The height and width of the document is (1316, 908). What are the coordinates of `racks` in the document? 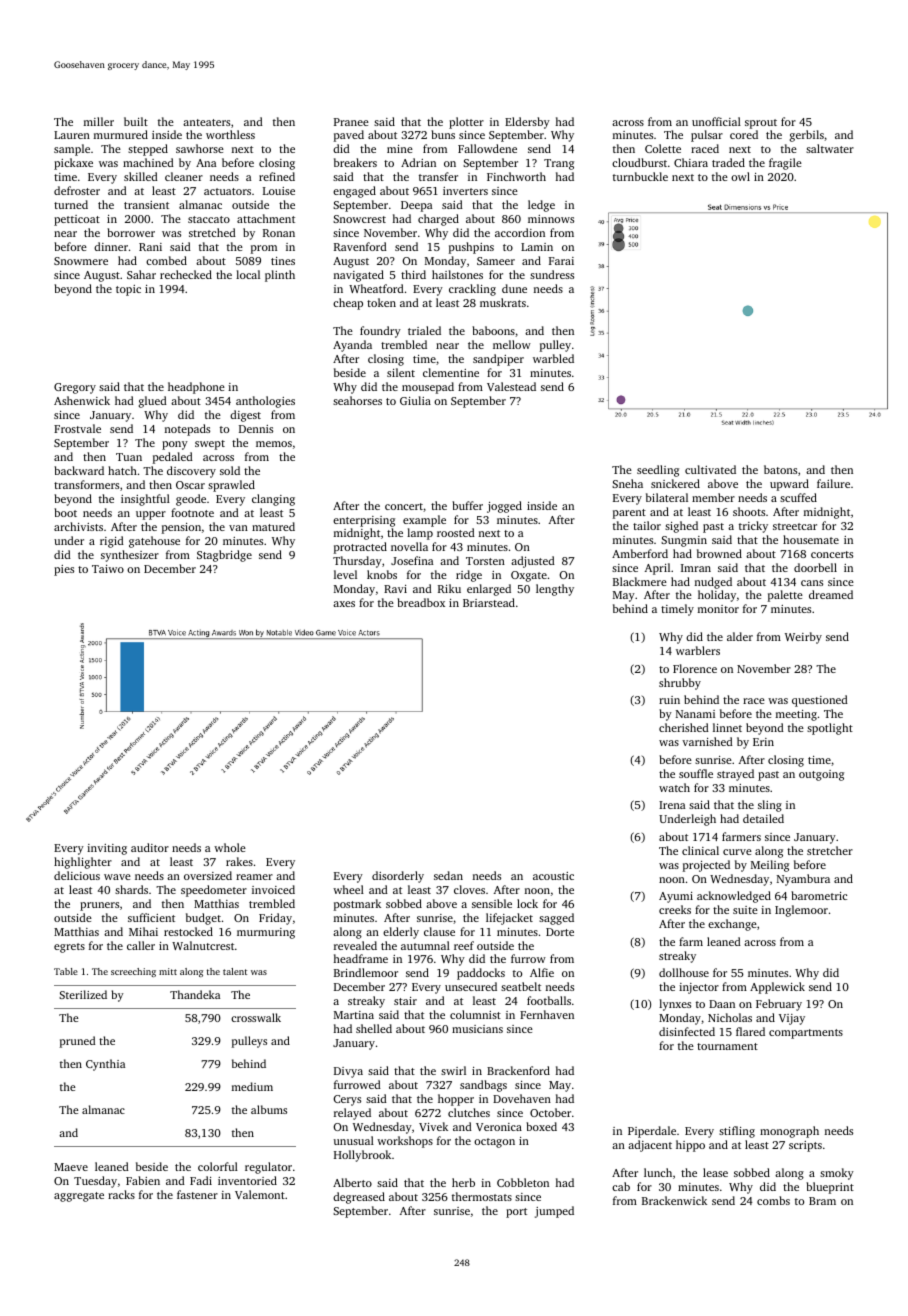 It's located at (121, 1194).
